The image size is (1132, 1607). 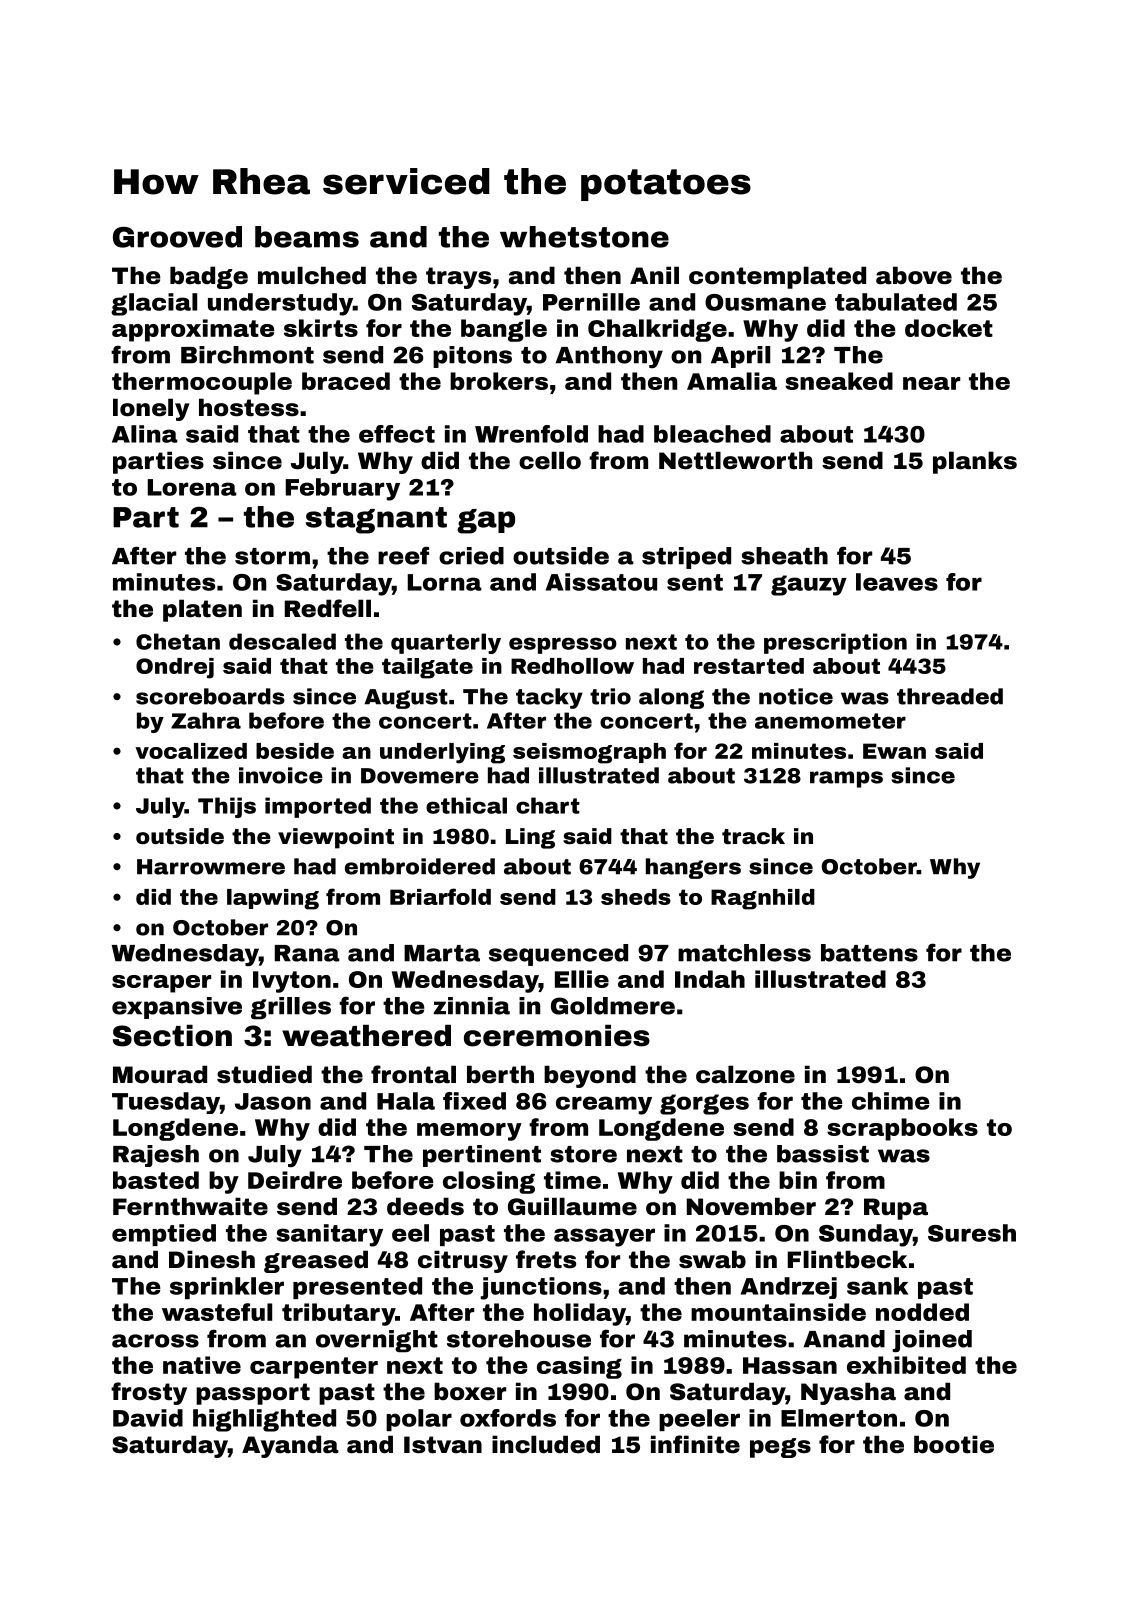 What do you see at coordinates (950, 696) in the image?
I see `threaded` at bounding box center [950, 696].
